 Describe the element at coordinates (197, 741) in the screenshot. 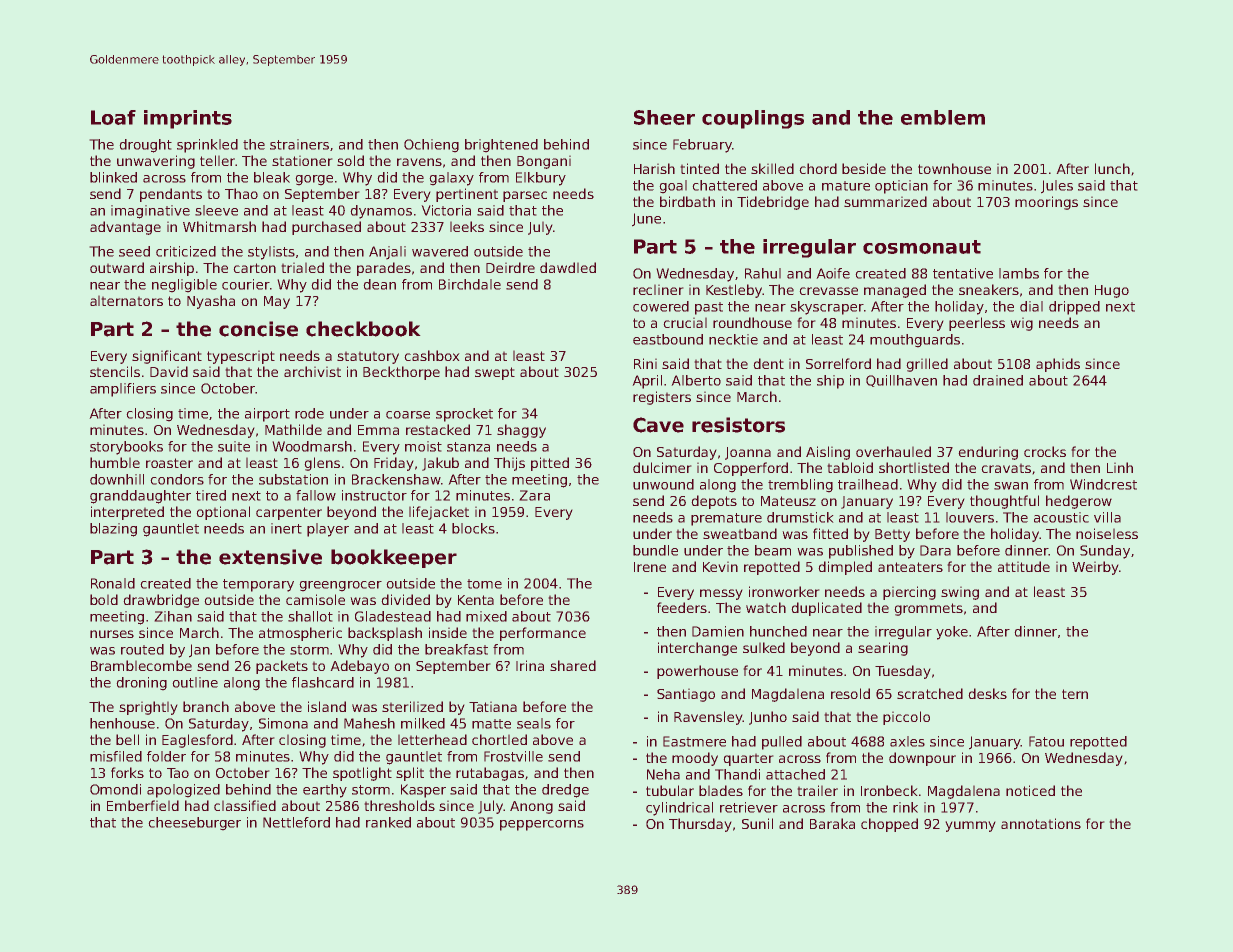

I see `Eaglesford` at that location.
